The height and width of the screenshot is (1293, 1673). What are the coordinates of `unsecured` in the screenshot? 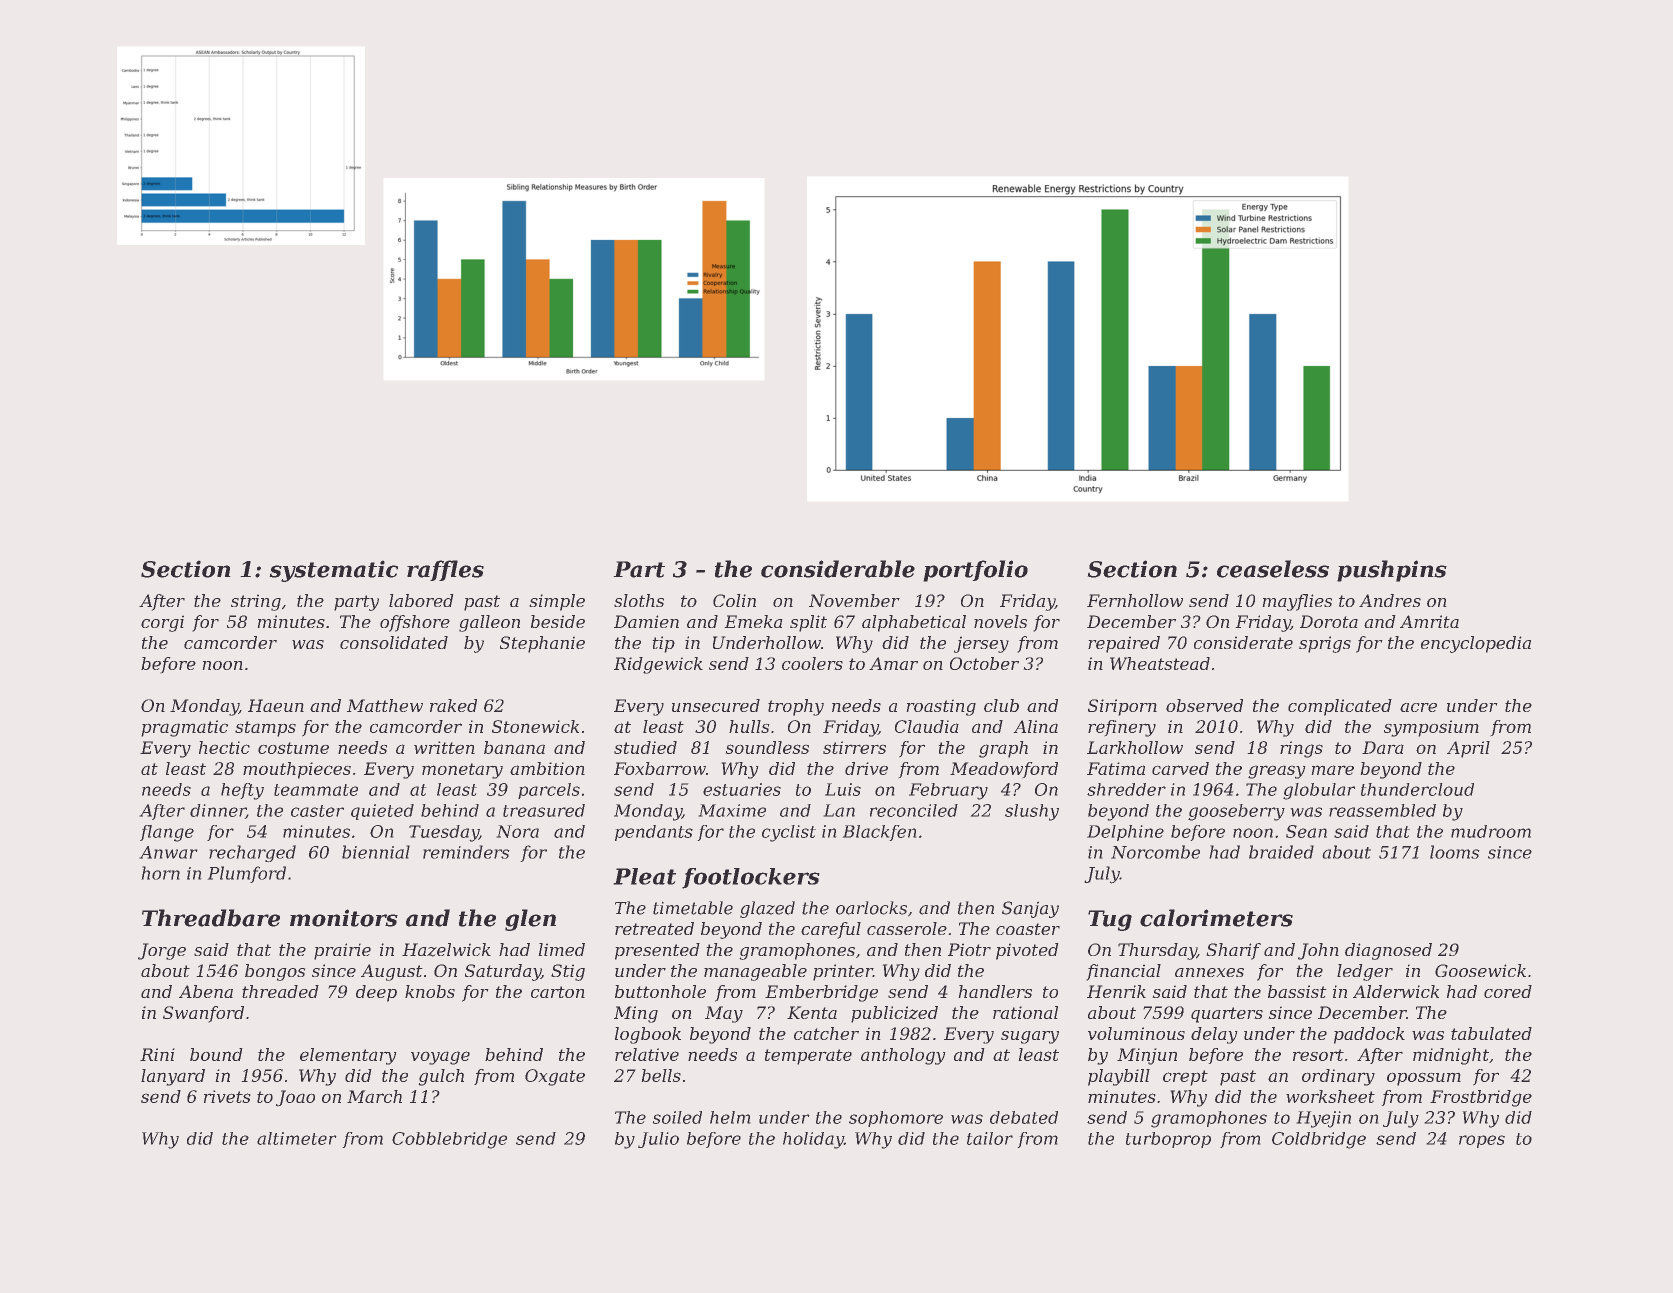 It's located at (716, 705).
